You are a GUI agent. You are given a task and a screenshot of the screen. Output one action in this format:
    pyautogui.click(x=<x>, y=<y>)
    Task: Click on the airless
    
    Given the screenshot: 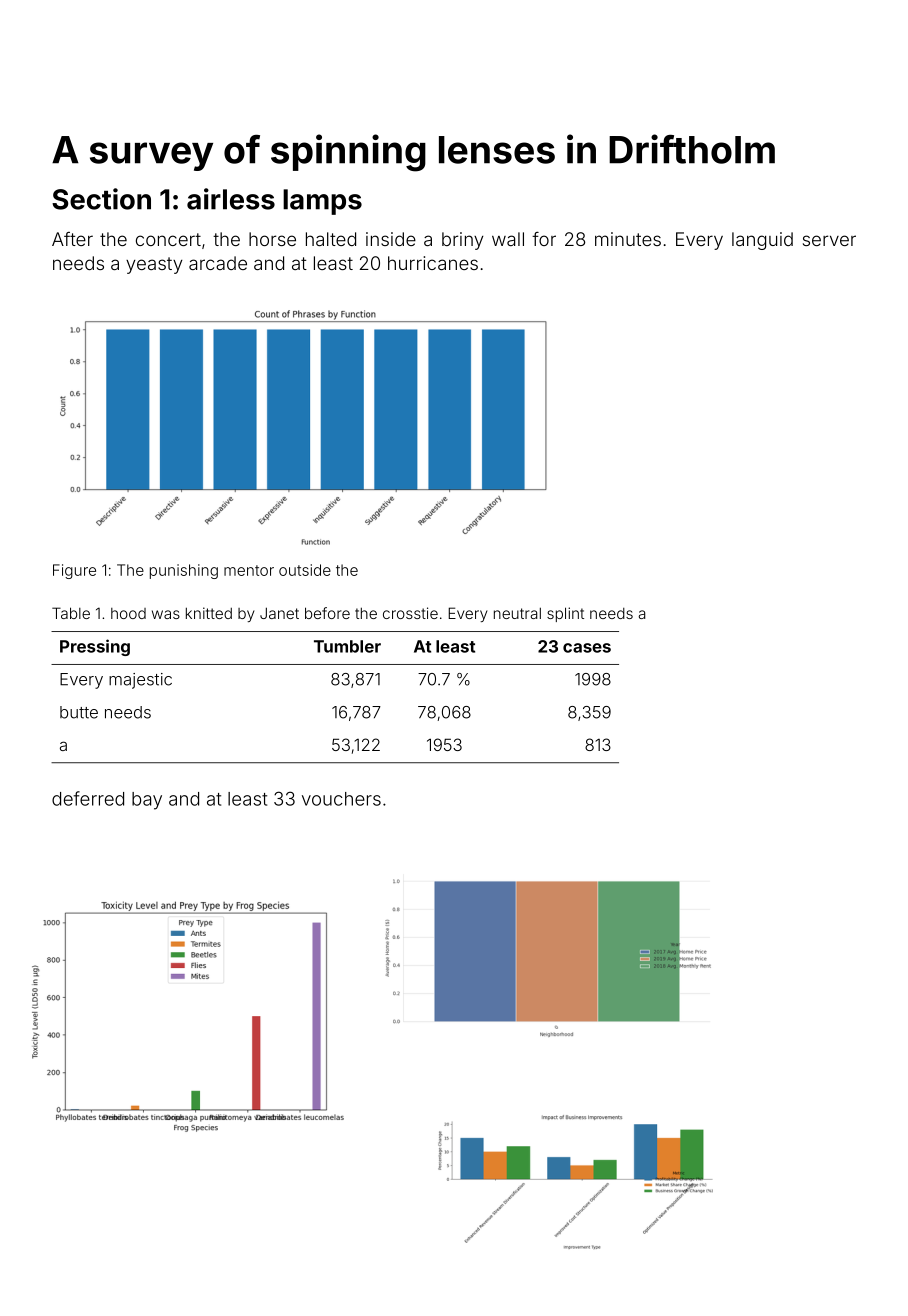 What is the action you would take?
    pyautogui.click(x=231, y=199)
